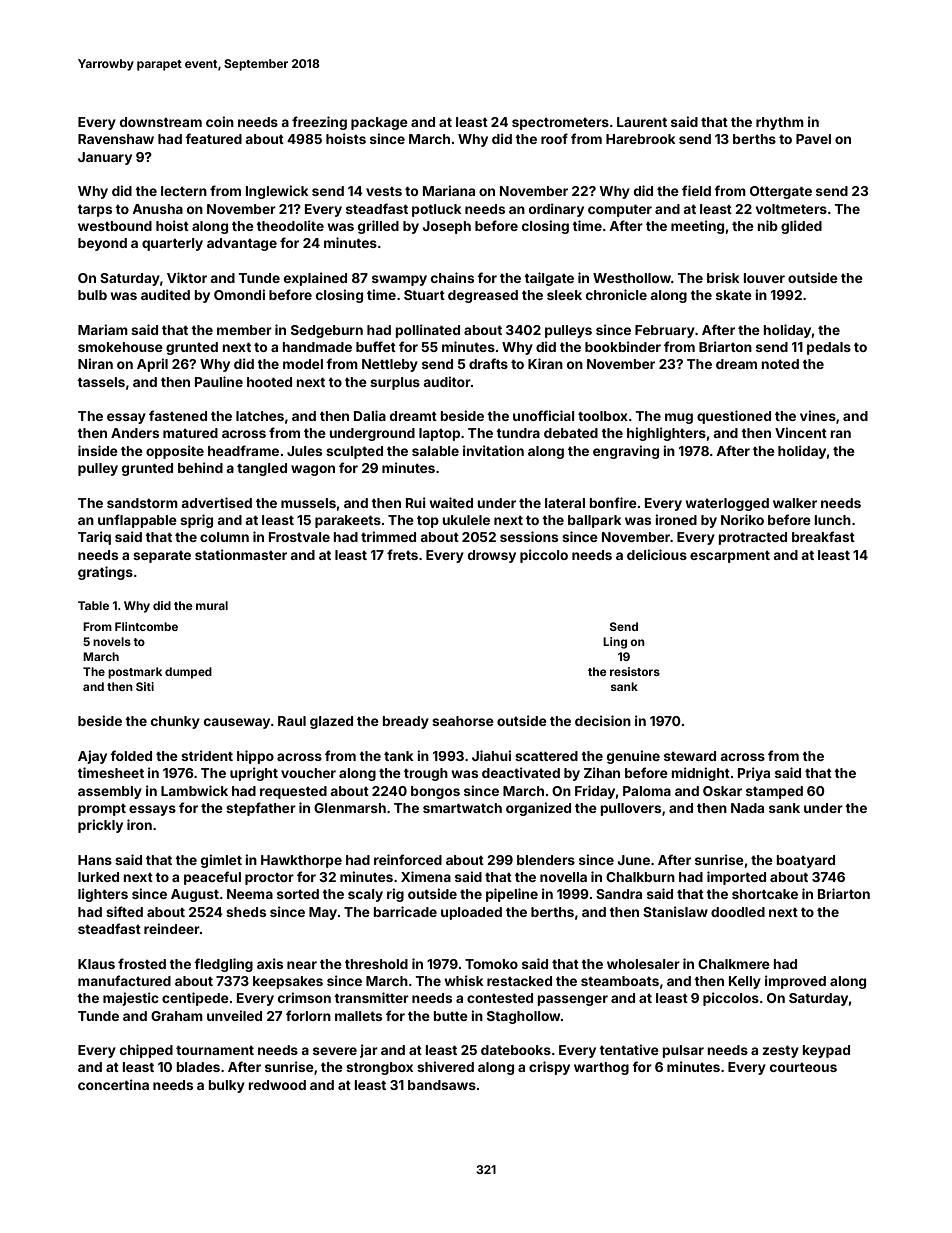  I want to click on steward, so click(690, 756).
